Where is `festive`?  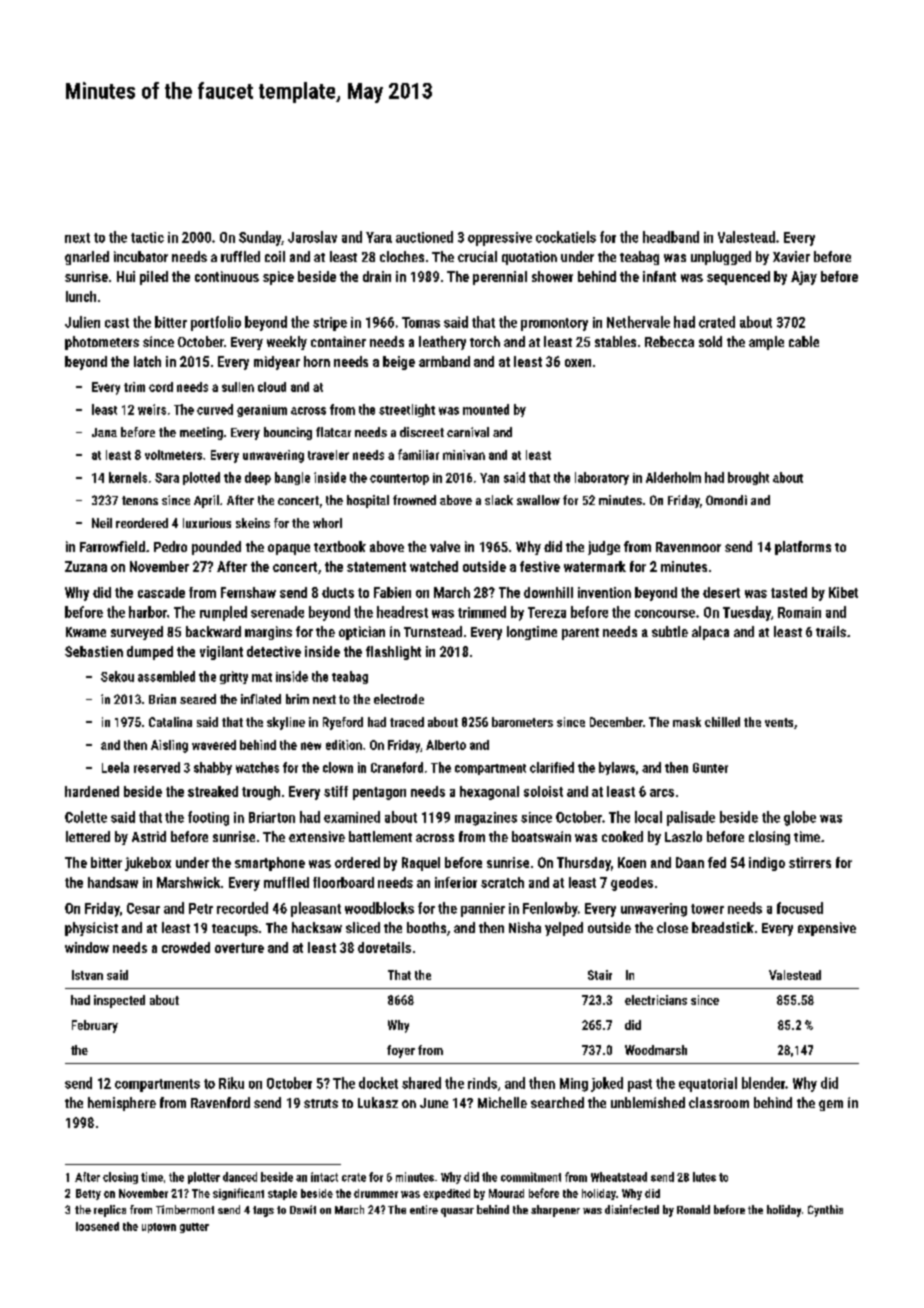 festive is located at coordinates (540, 566).
